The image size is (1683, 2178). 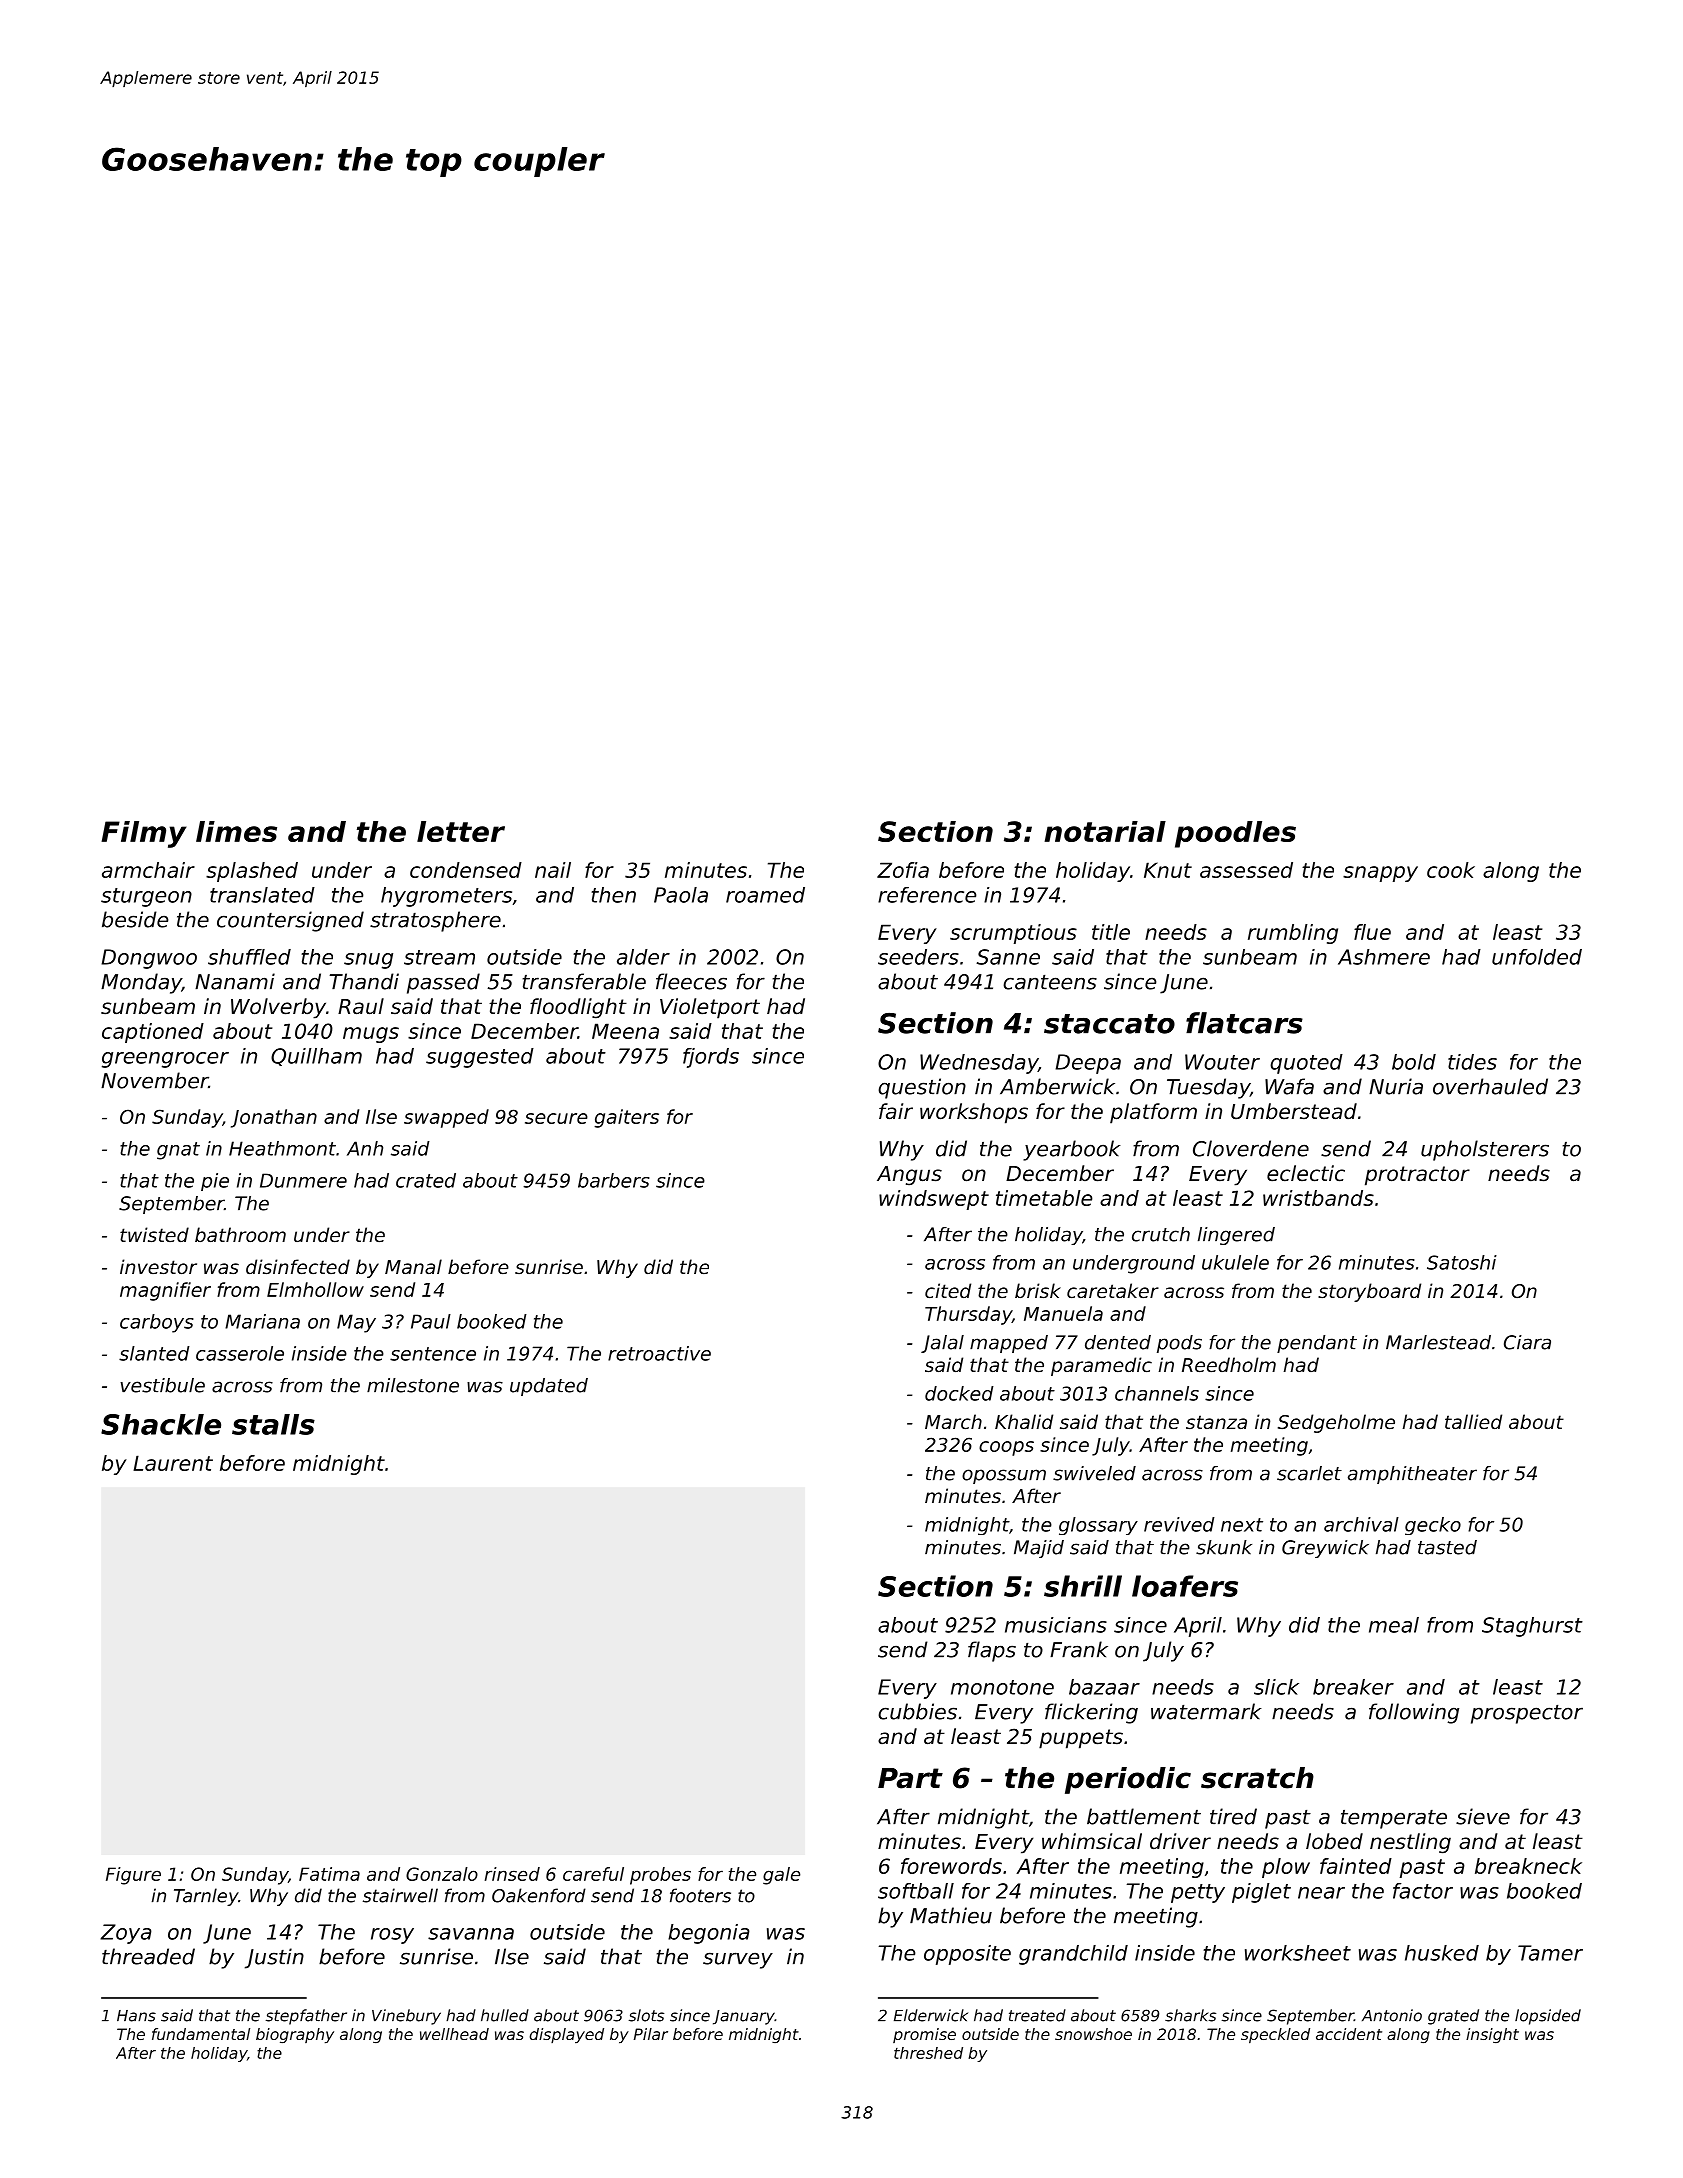 What do you see at coordinates (927, 895) in the image?
I see `reference` at bounding box center [927, 895].
